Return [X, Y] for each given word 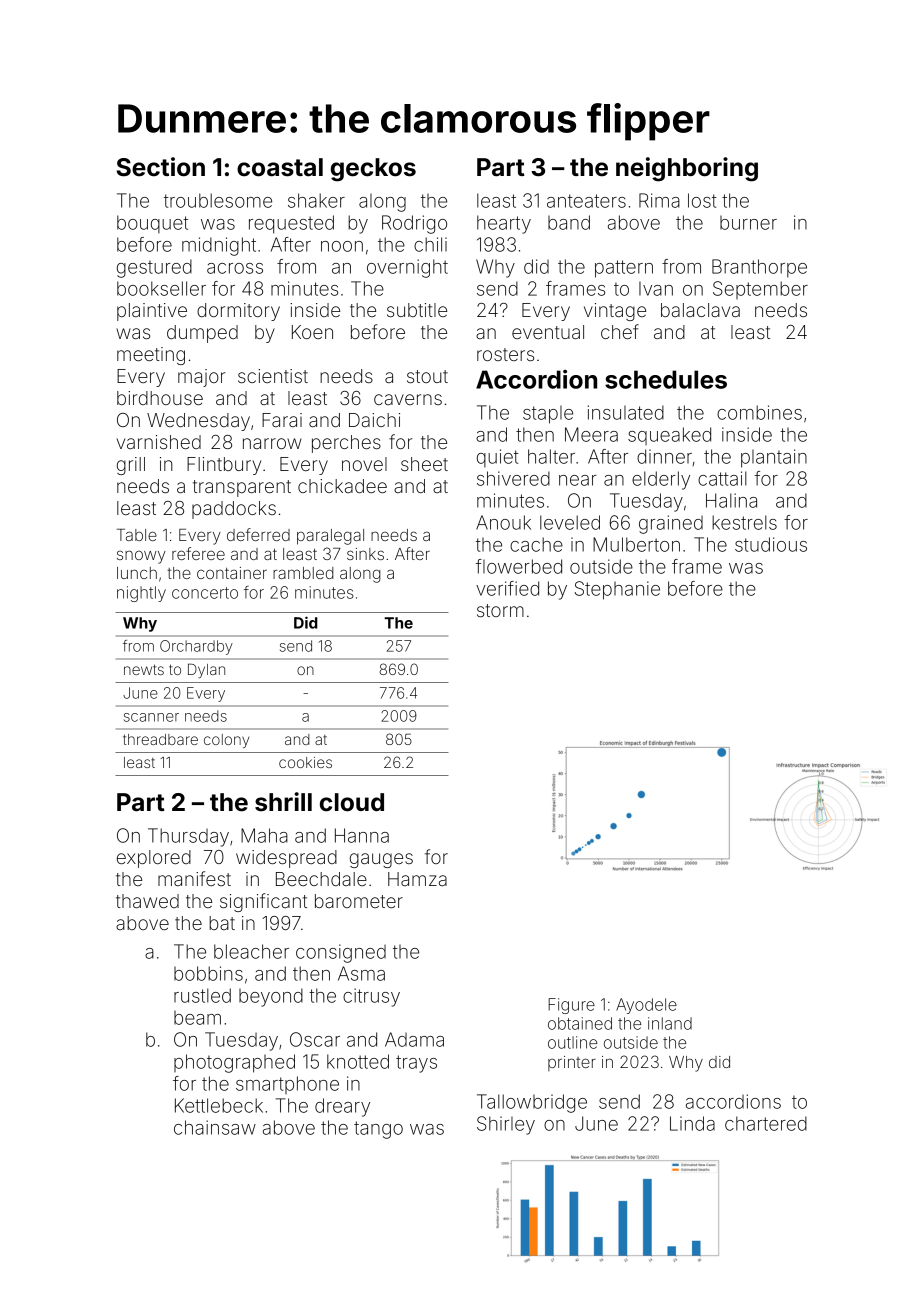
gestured [154, 268]
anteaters [586, 201]
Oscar [315, 1039]
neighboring [687, 169]
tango [378, 1130]
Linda [692, 1123]
